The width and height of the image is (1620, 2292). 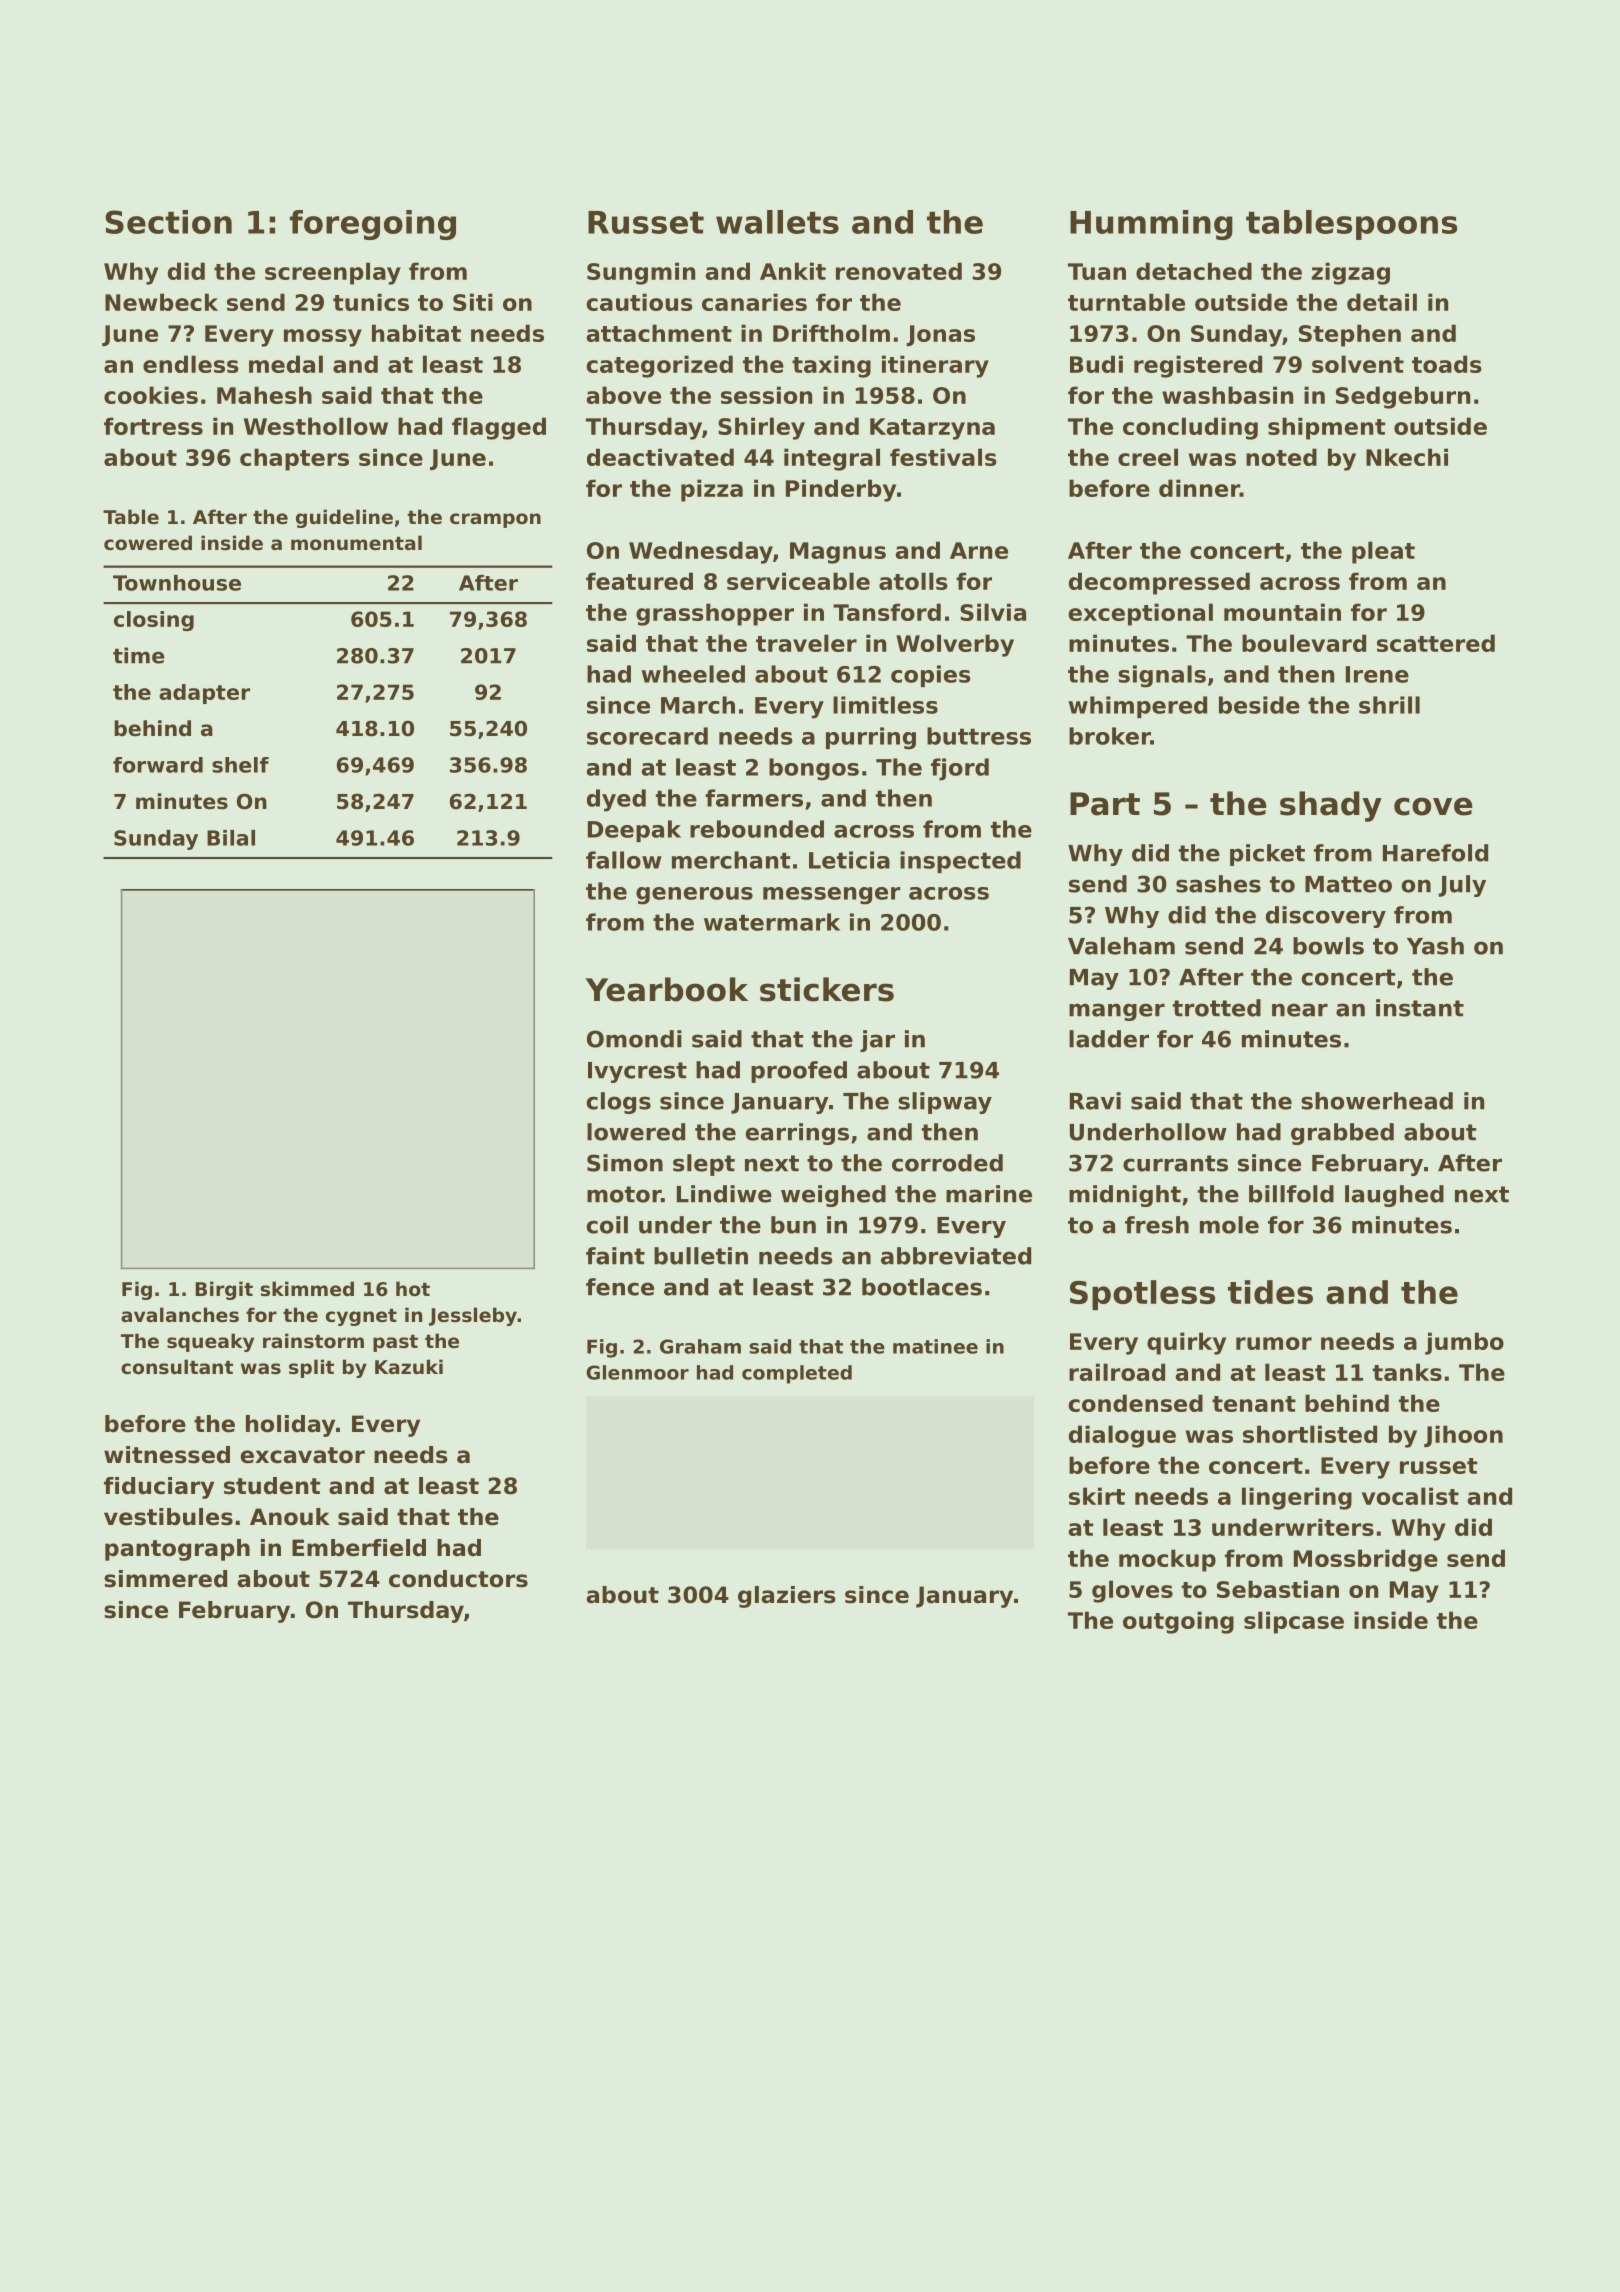 What do you see at coordinates (637, 1372) in the image?
I see `Glenmoor` at bounding box center [637, 1372].
